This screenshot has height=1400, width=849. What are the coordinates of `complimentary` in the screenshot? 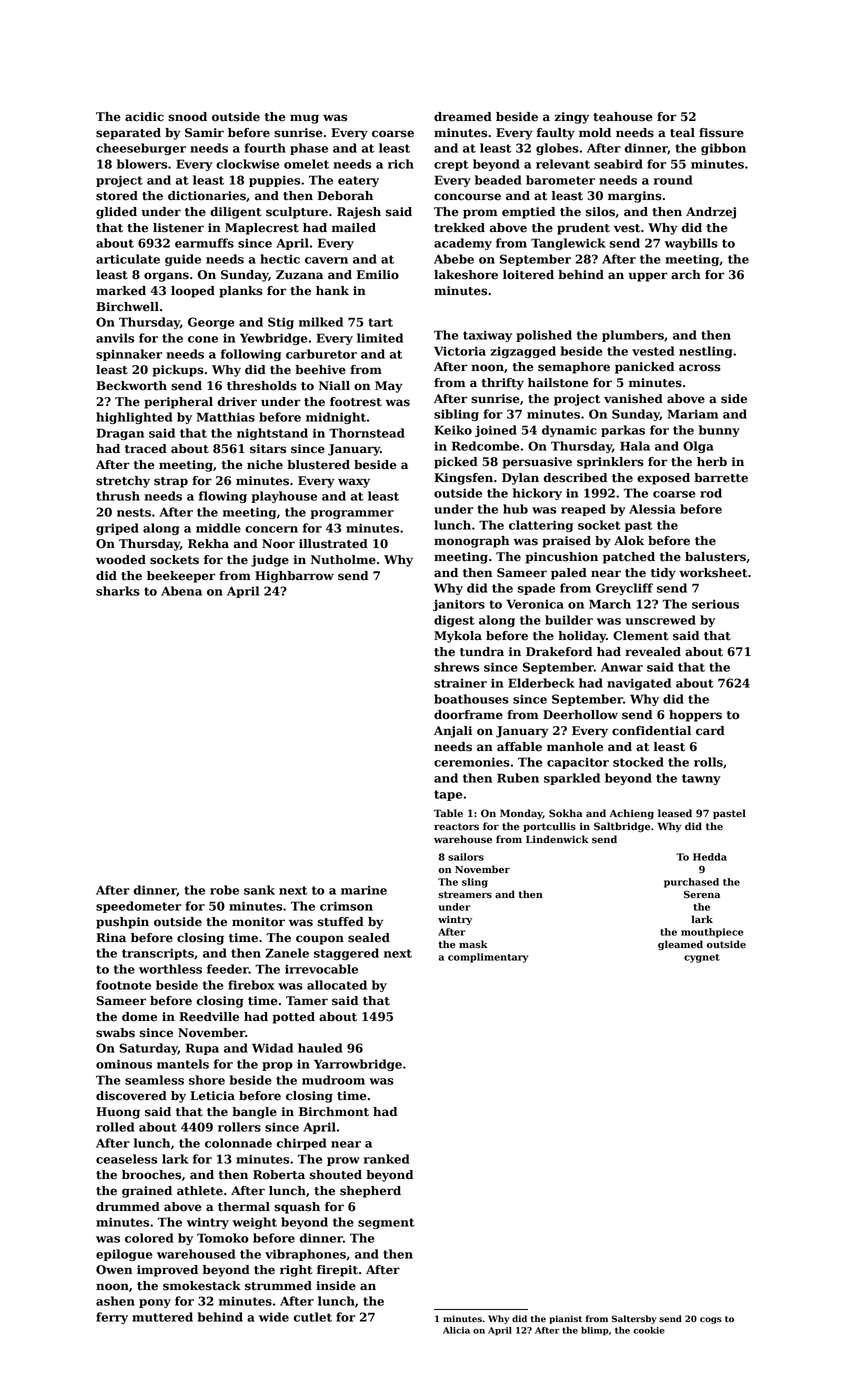 It's located at (488, 958).
